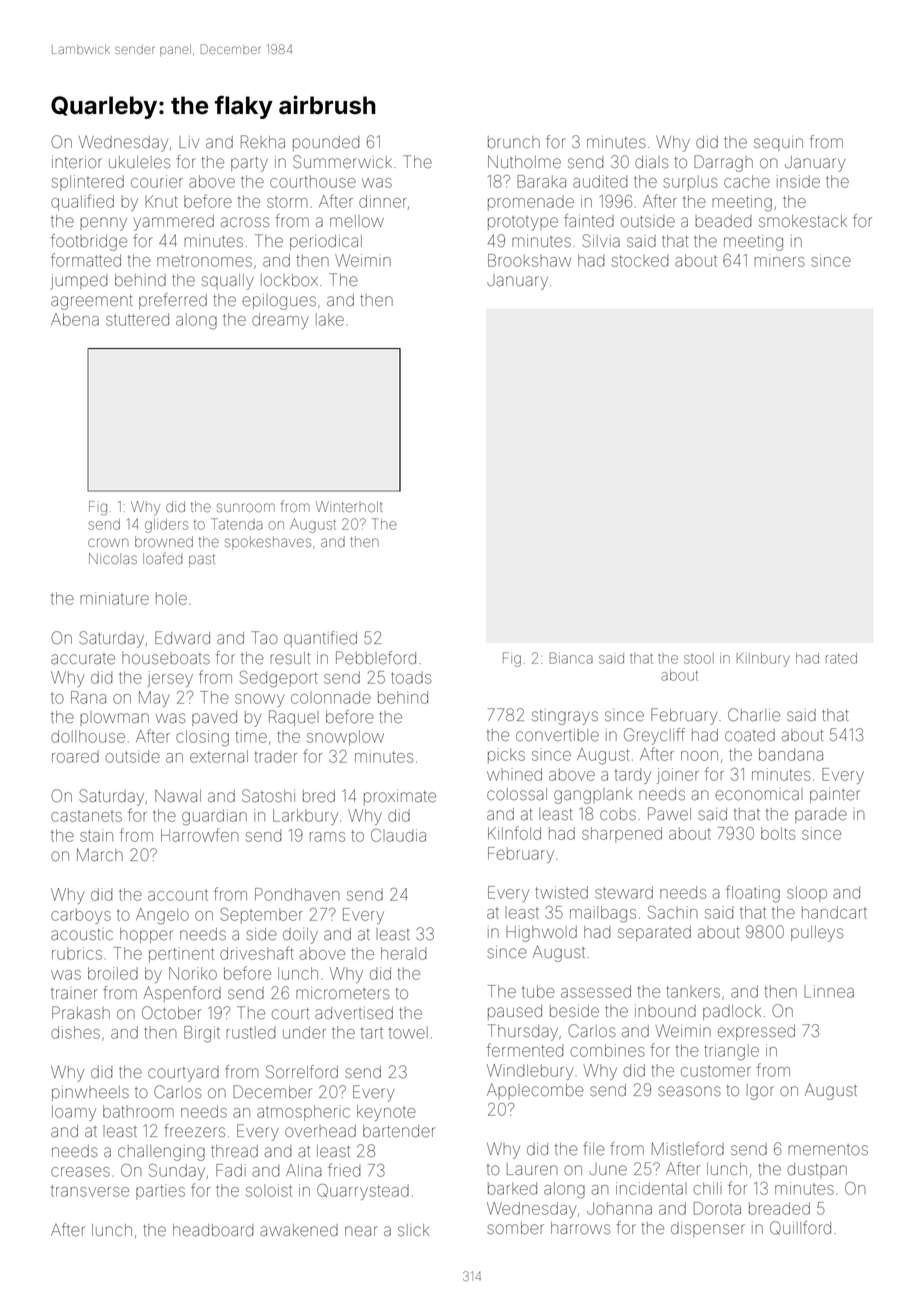 The width and height of the screenshot is (924, 1314). I want to click on sequin, so click(778, 143).
